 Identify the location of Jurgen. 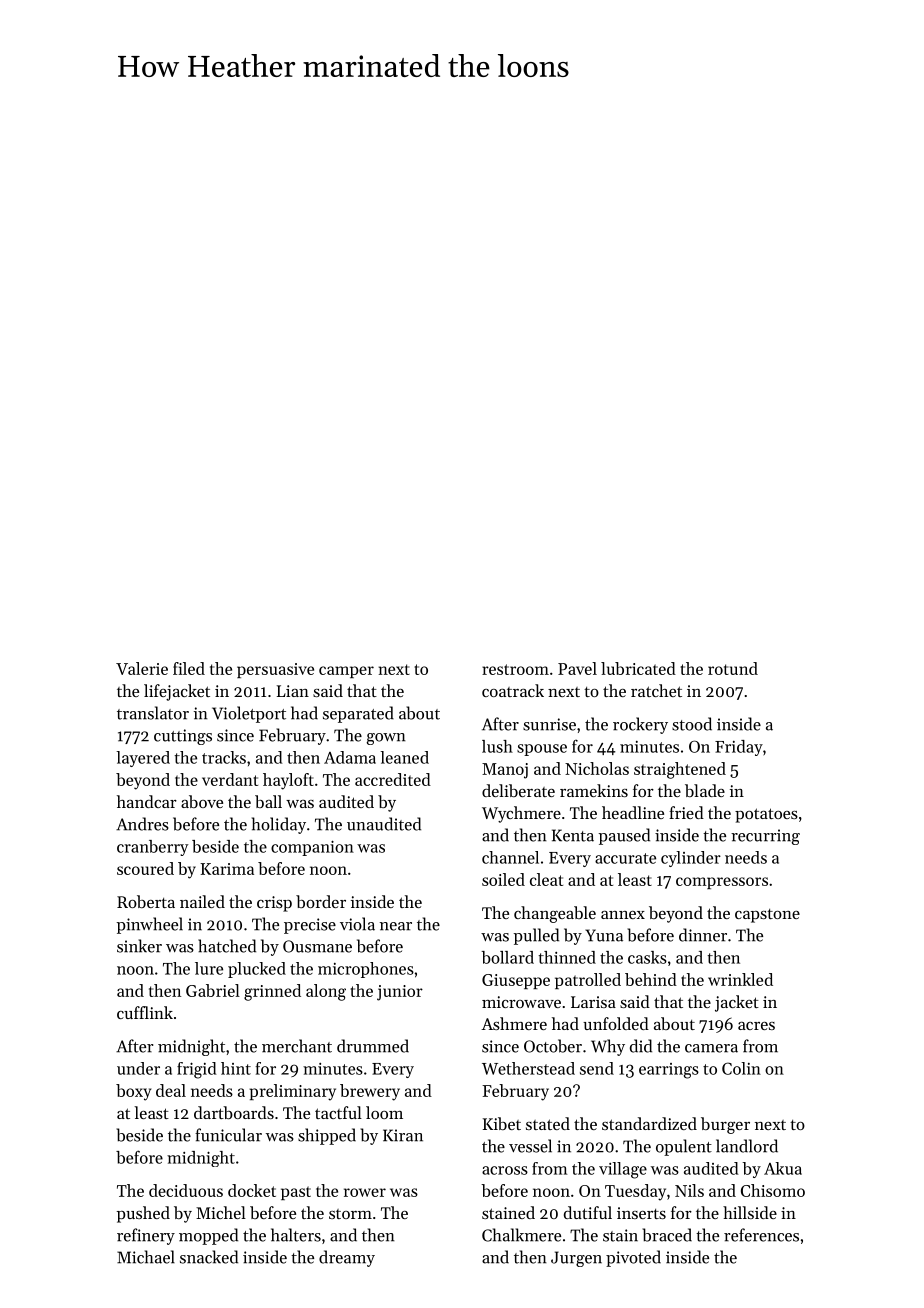
(576, 1259).
